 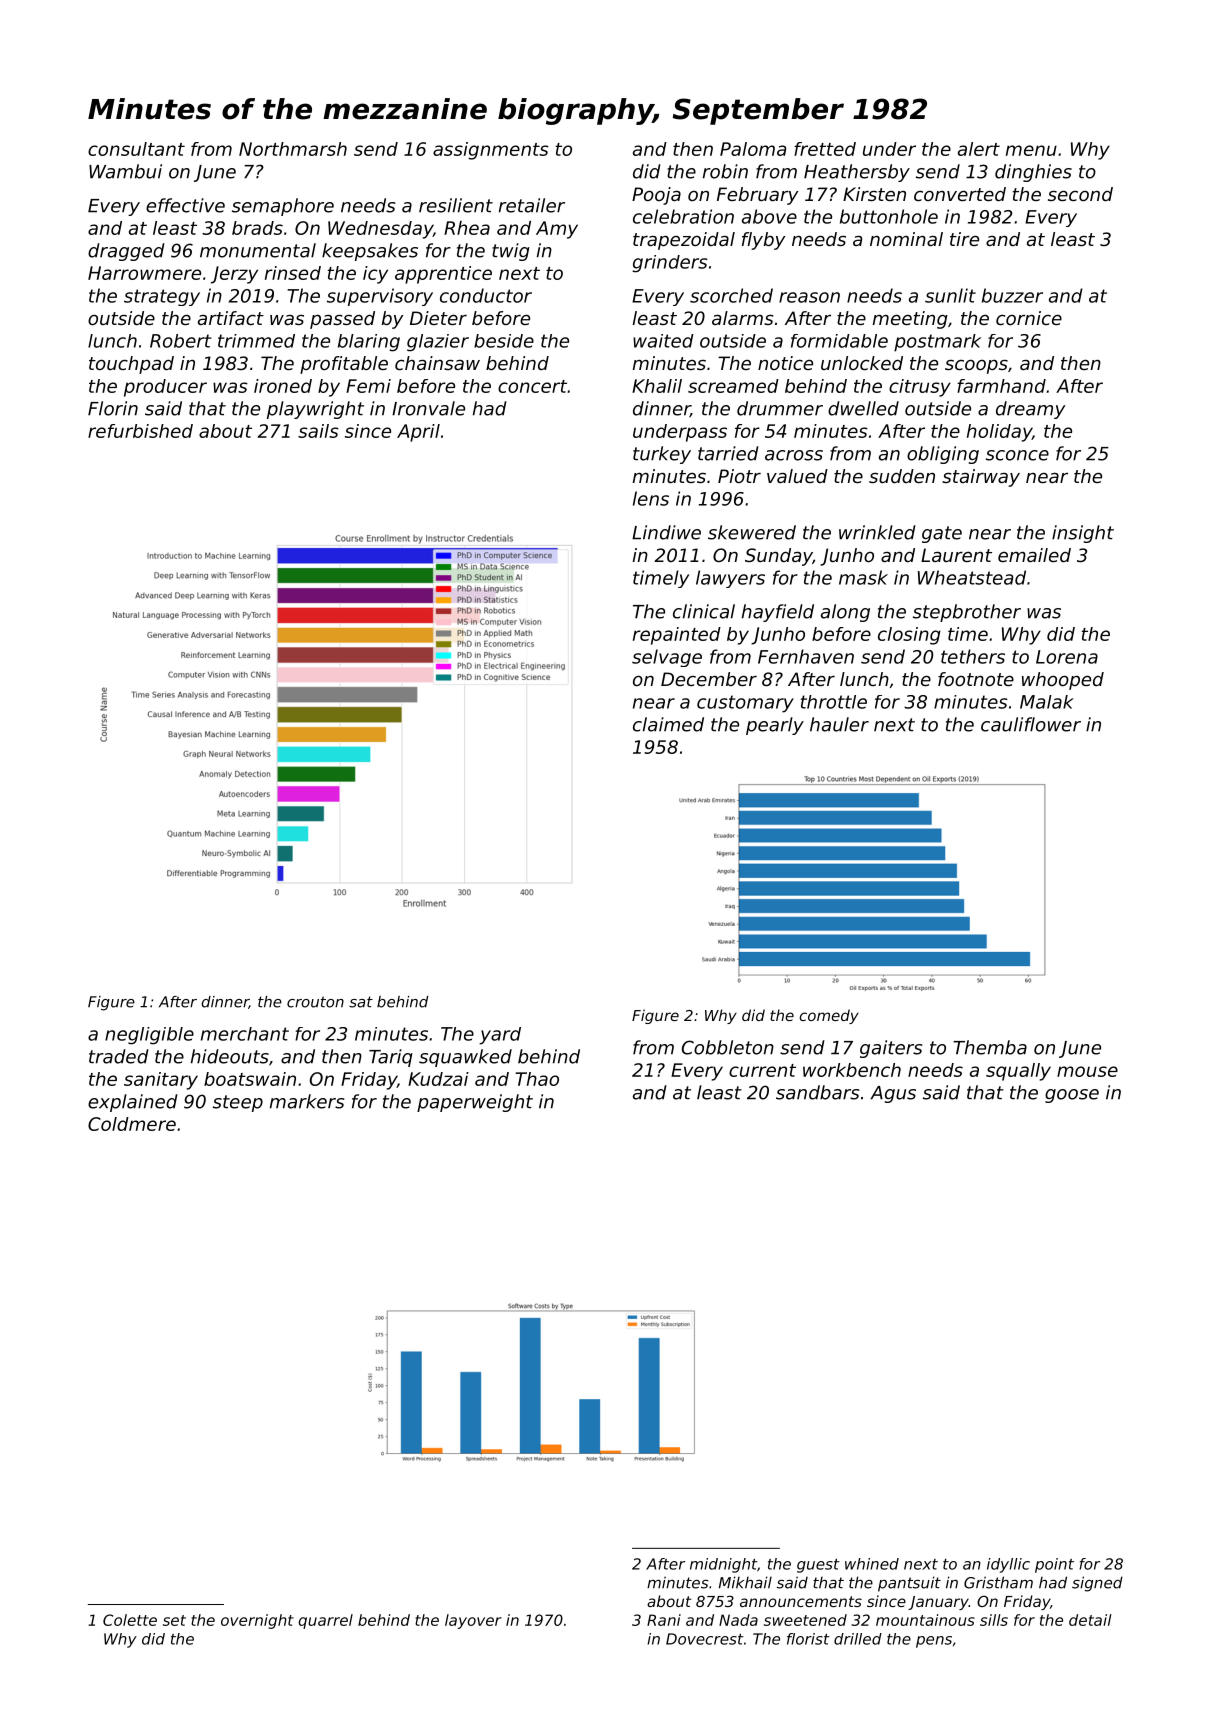 What do you see at coordinates (1083, 534) in the screenshot?
I see `insight` at bounding box center [1083, 534].
